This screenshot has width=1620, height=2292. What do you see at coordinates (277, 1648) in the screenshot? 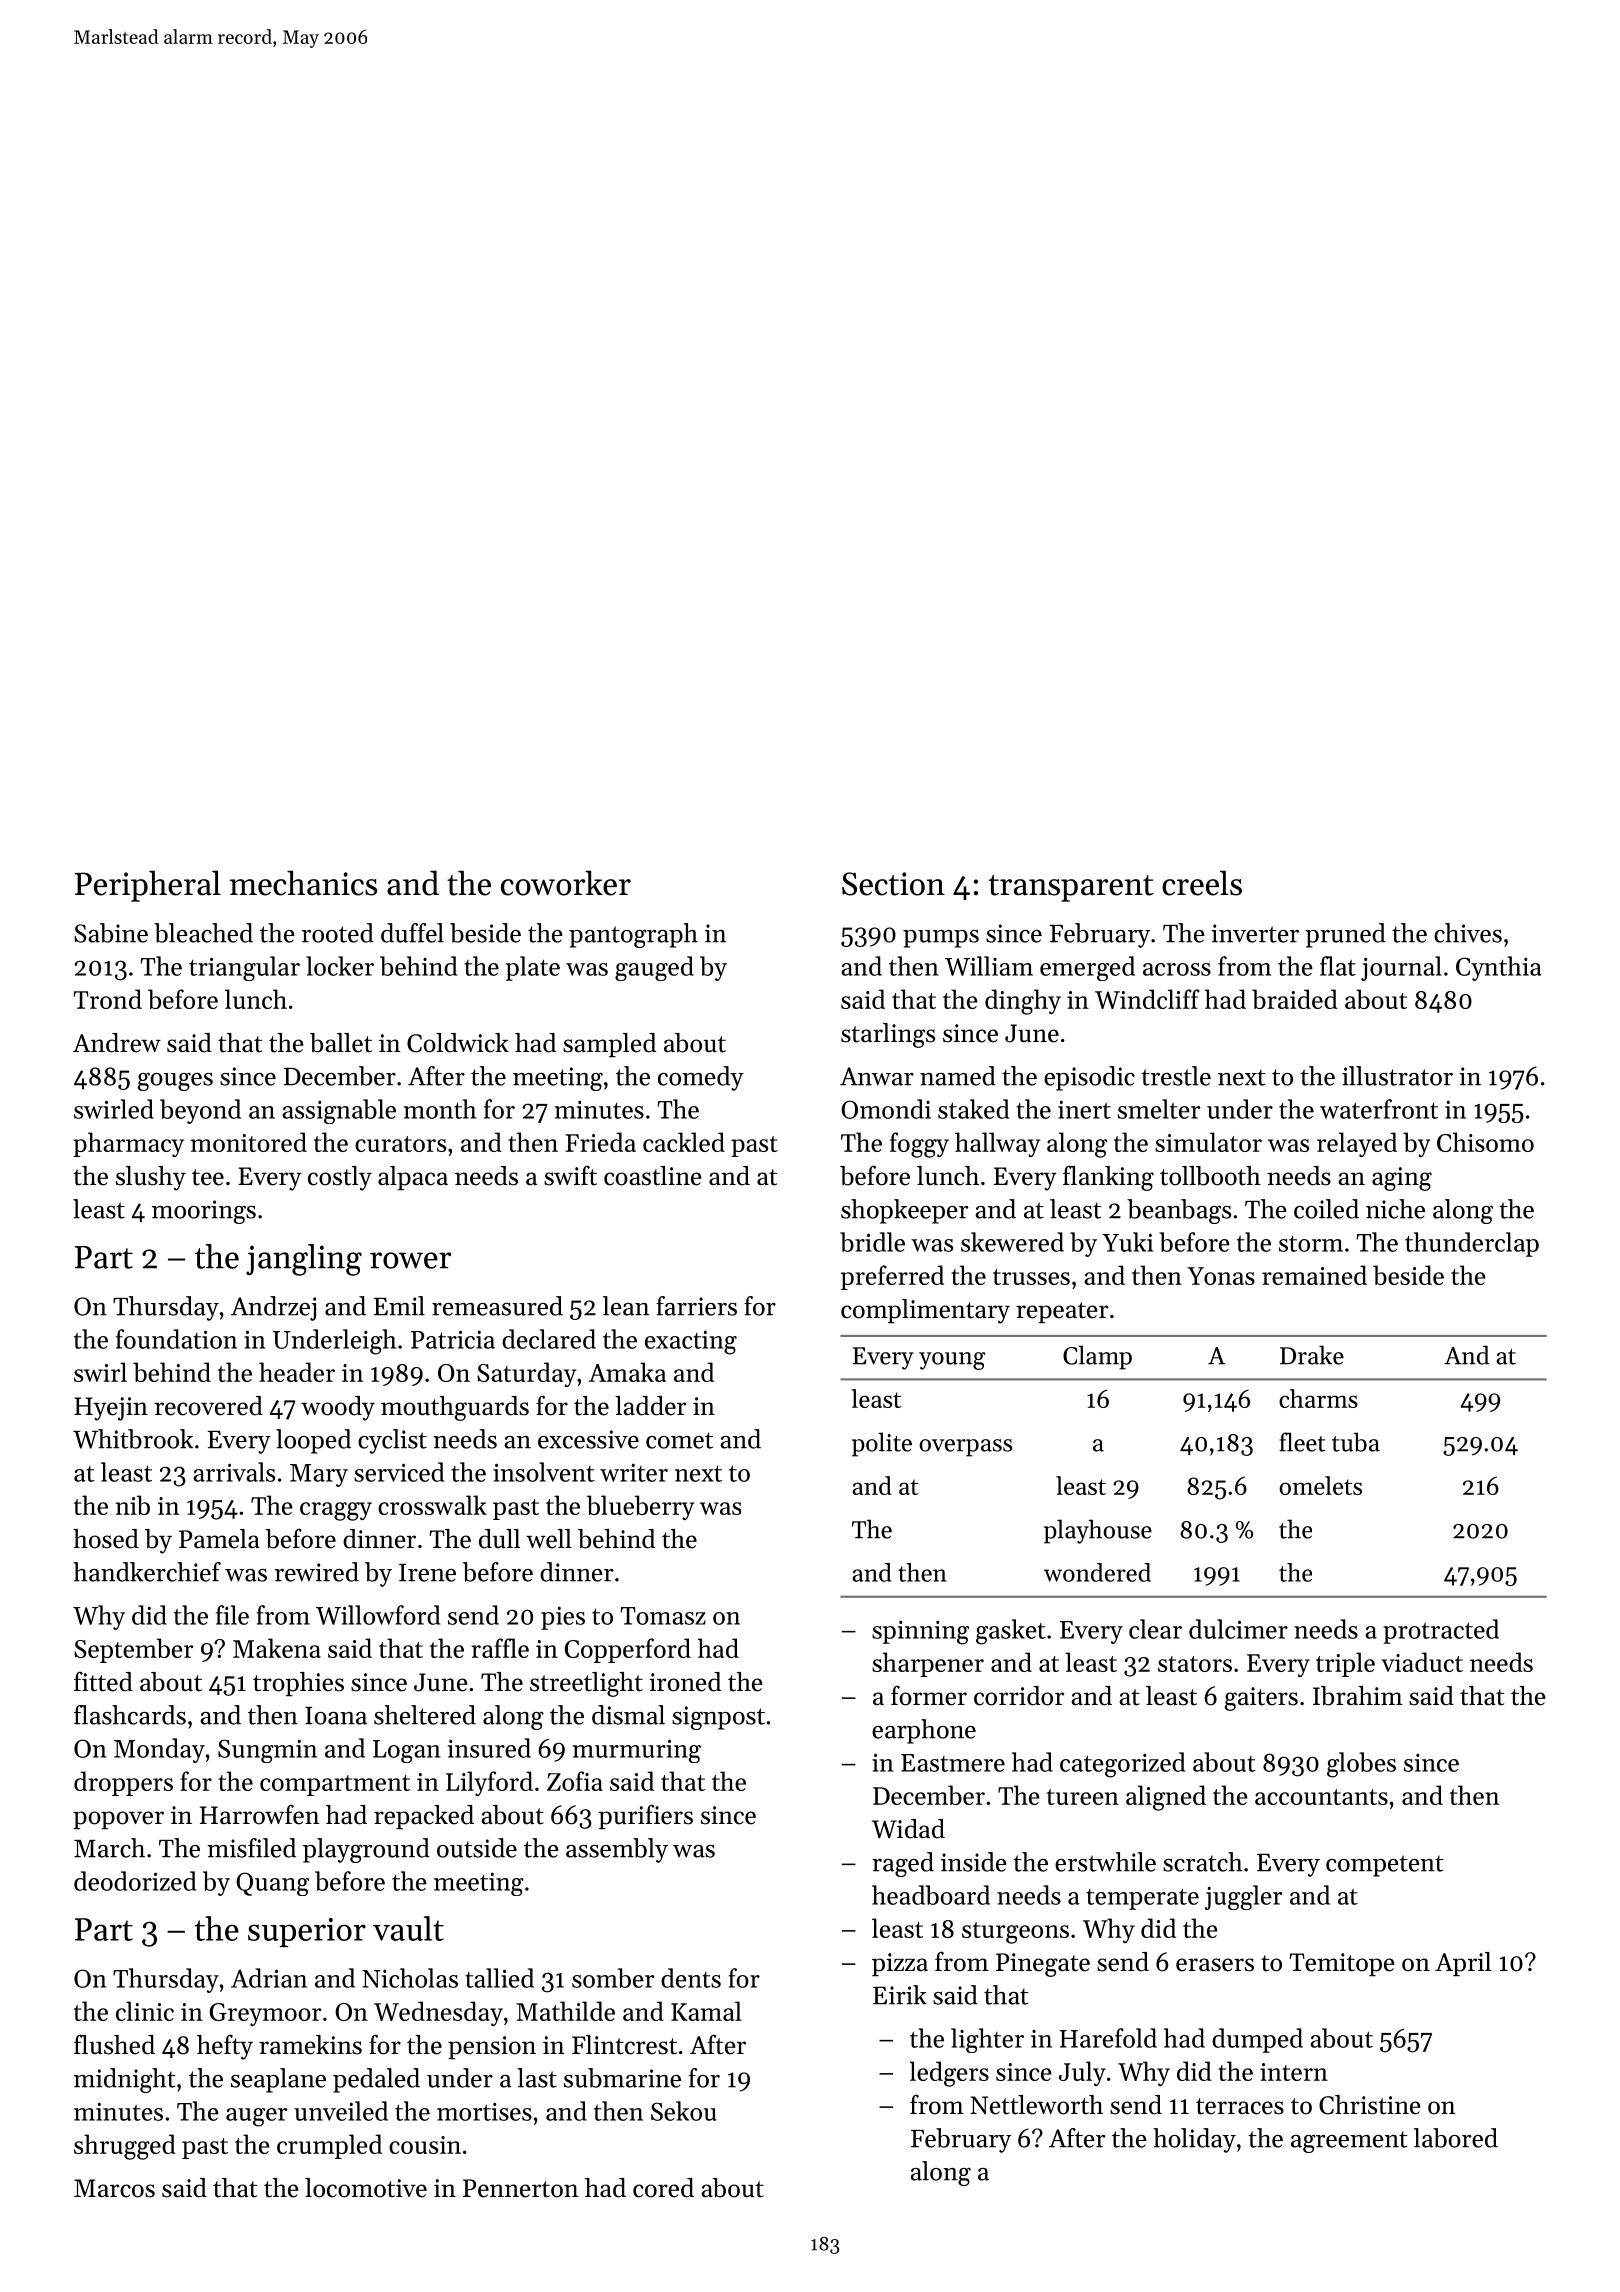
I see `Makena` at bounding box center [277, 1648].
